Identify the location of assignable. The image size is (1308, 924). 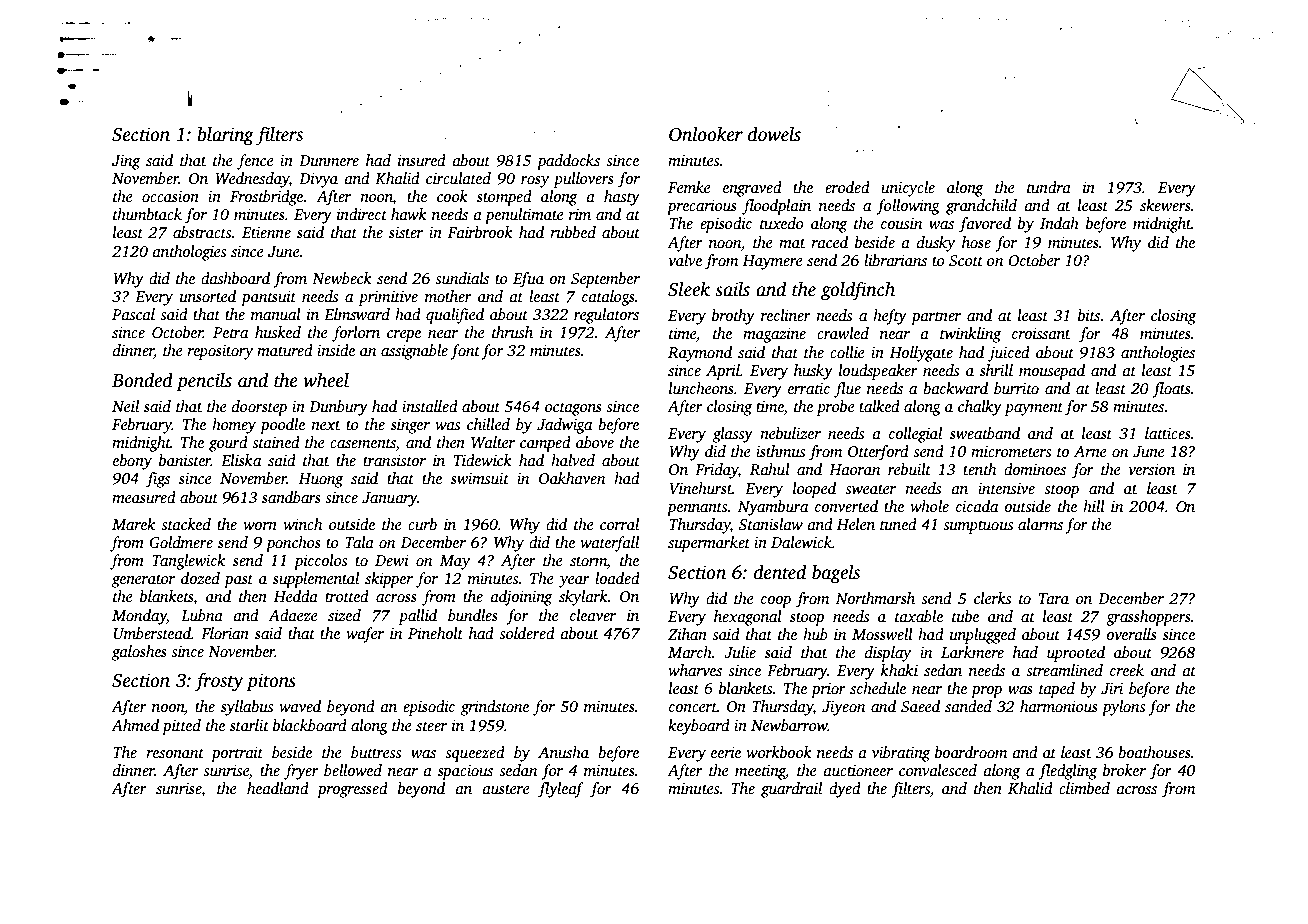
(414, 352).
